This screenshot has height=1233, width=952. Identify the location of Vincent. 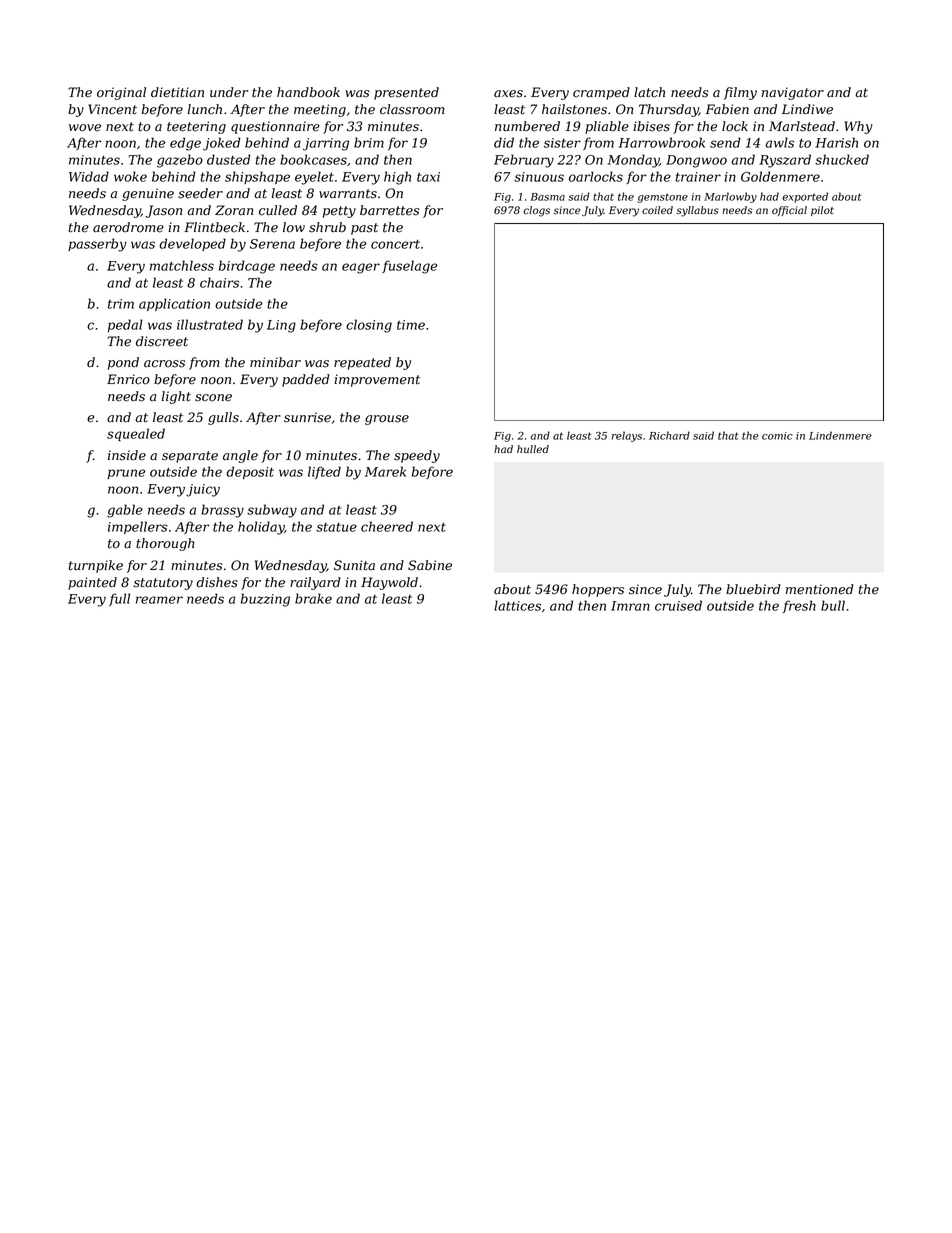
(112, 109).
